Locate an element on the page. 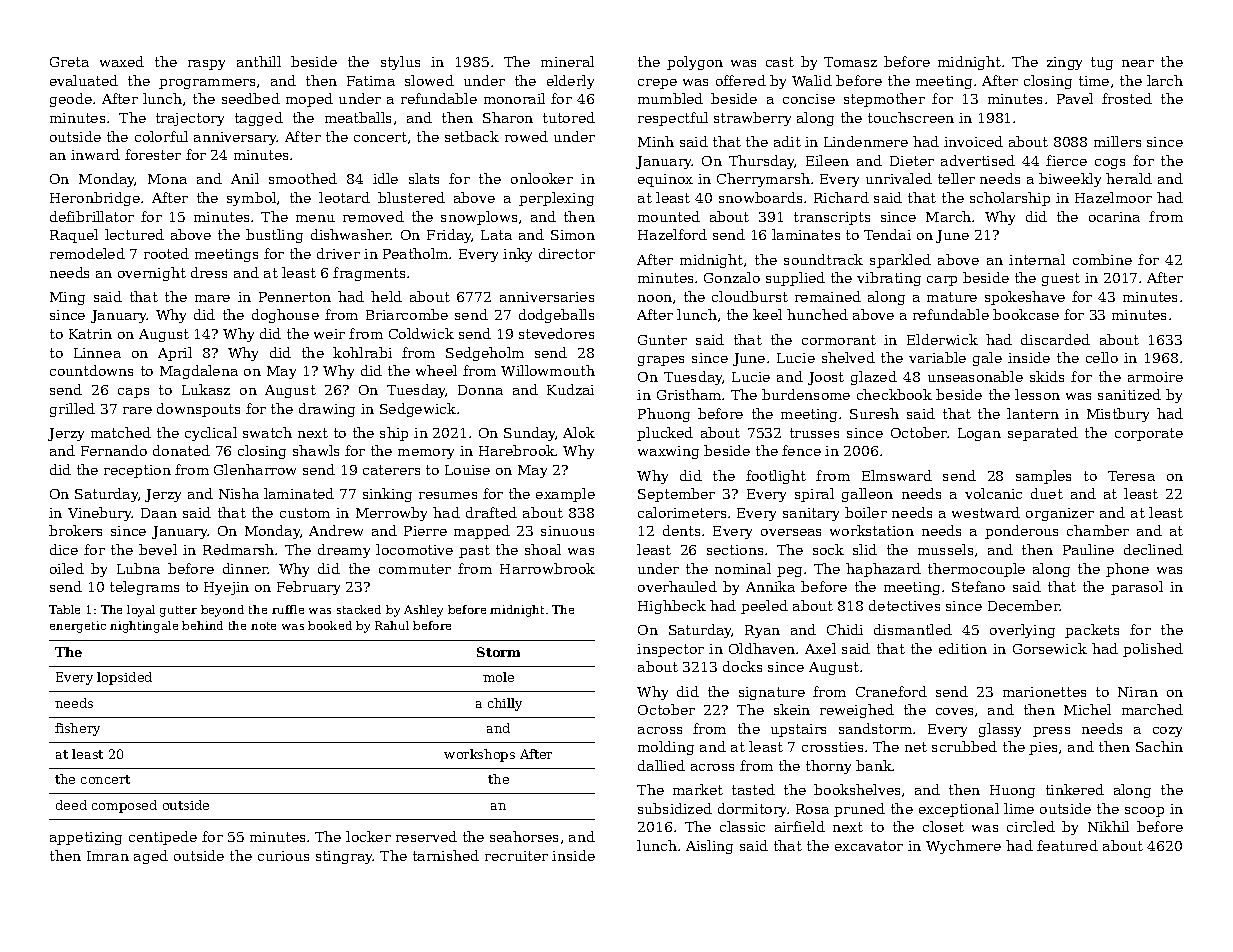 This image has height=952, width=1233. curious is located at coordinates (283, 856).
